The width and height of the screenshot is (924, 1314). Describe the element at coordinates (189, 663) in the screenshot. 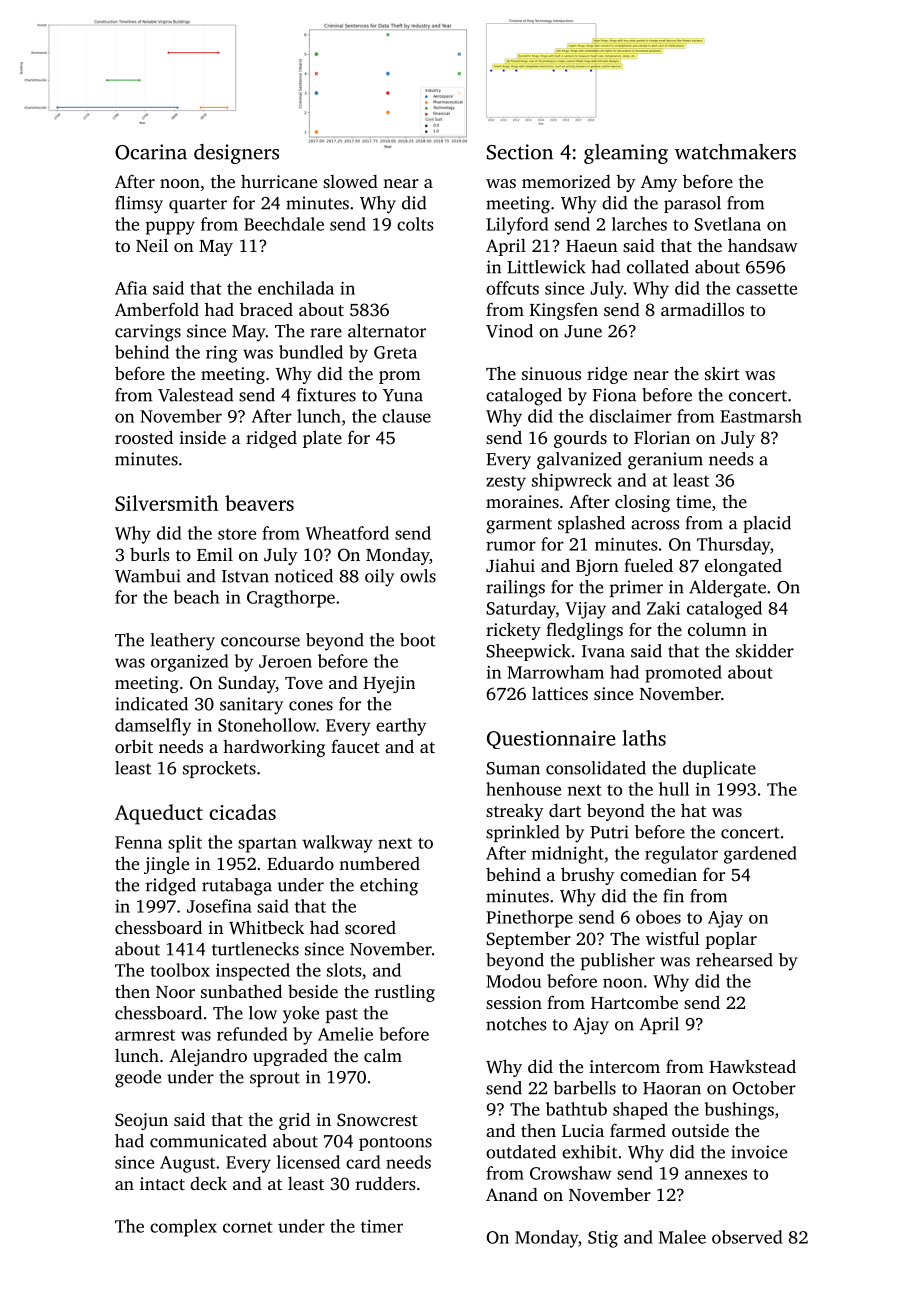

I see `organized` at that location.
